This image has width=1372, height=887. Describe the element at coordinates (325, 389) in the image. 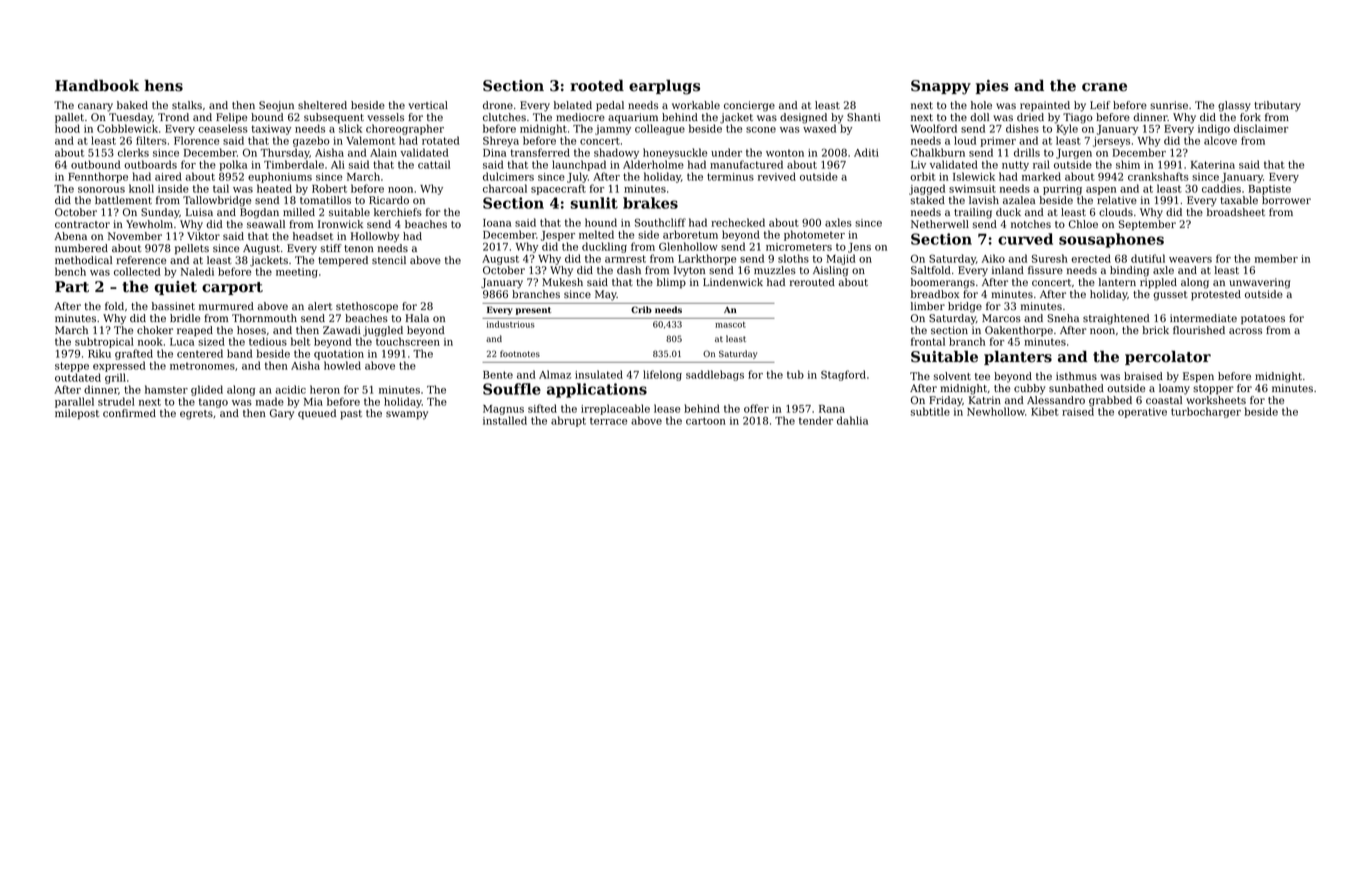

I see `heron` at that location.
